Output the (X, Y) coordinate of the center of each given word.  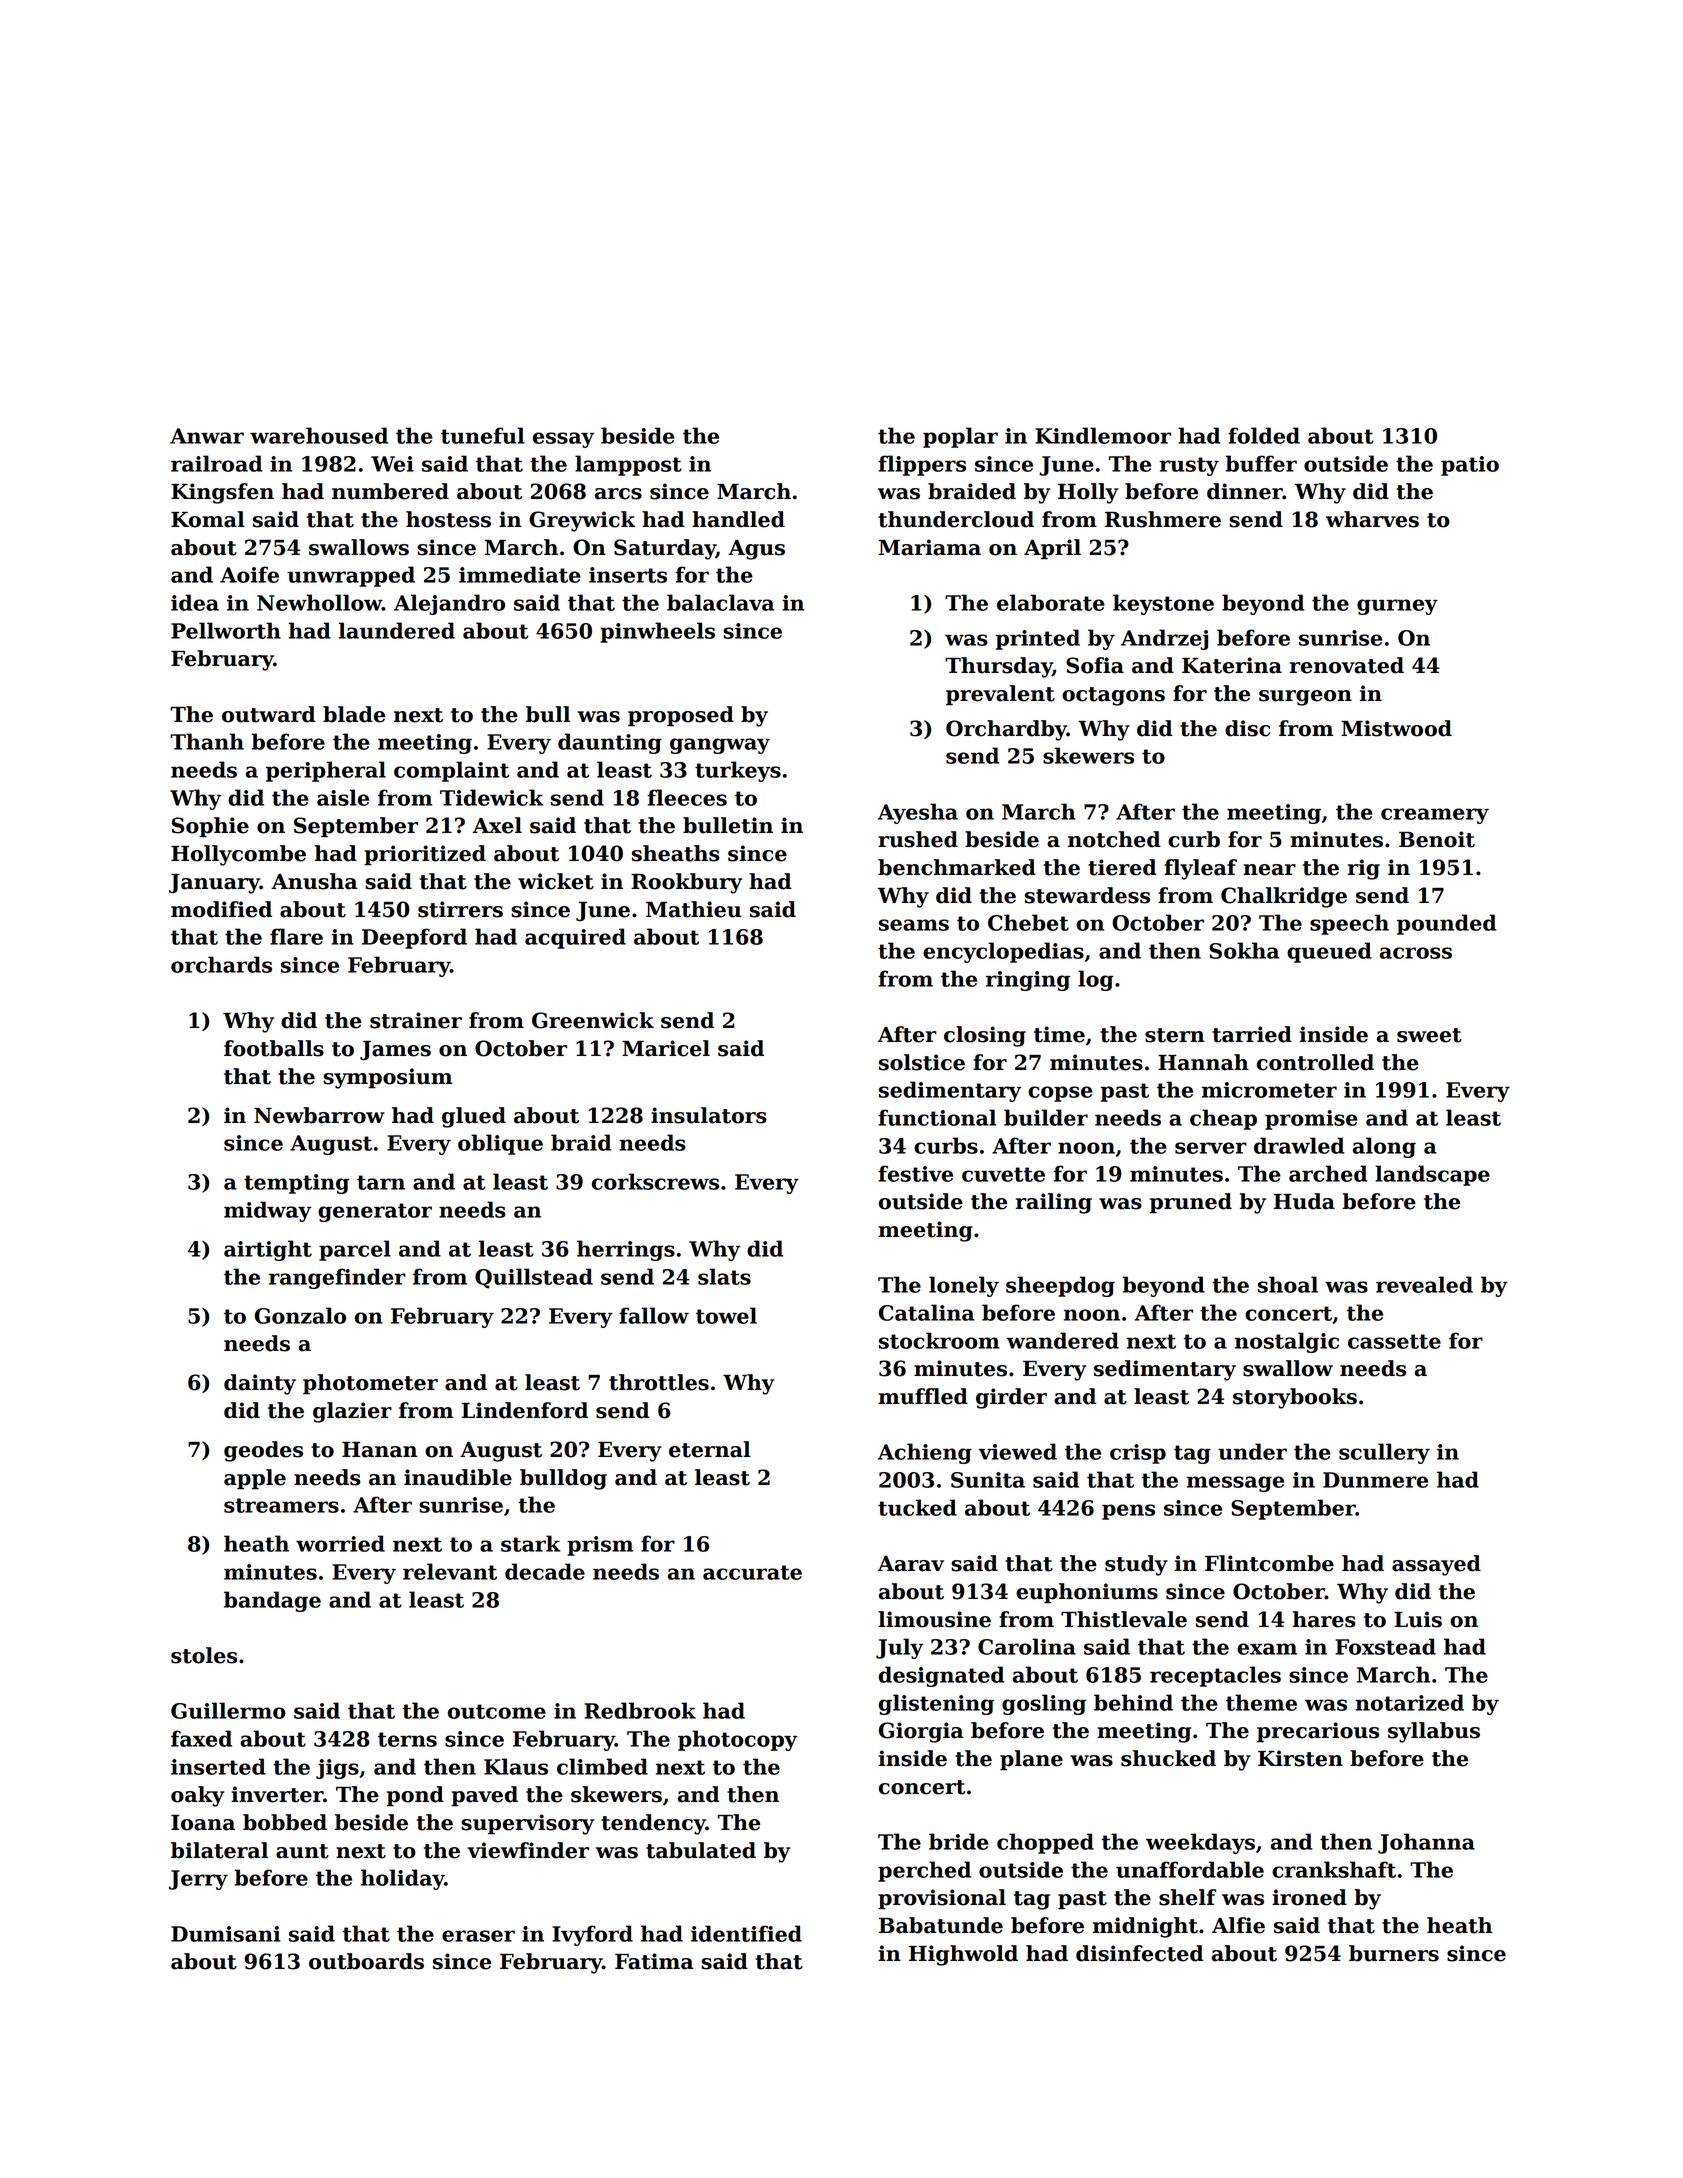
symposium (387, 1078)
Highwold (963, 1955)
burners (1394, 1953)
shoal (1288, 1284)
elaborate (1051, 602)
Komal (208, 519)
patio (1470, 466)
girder (1011, 1398)
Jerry (198, 1880)
